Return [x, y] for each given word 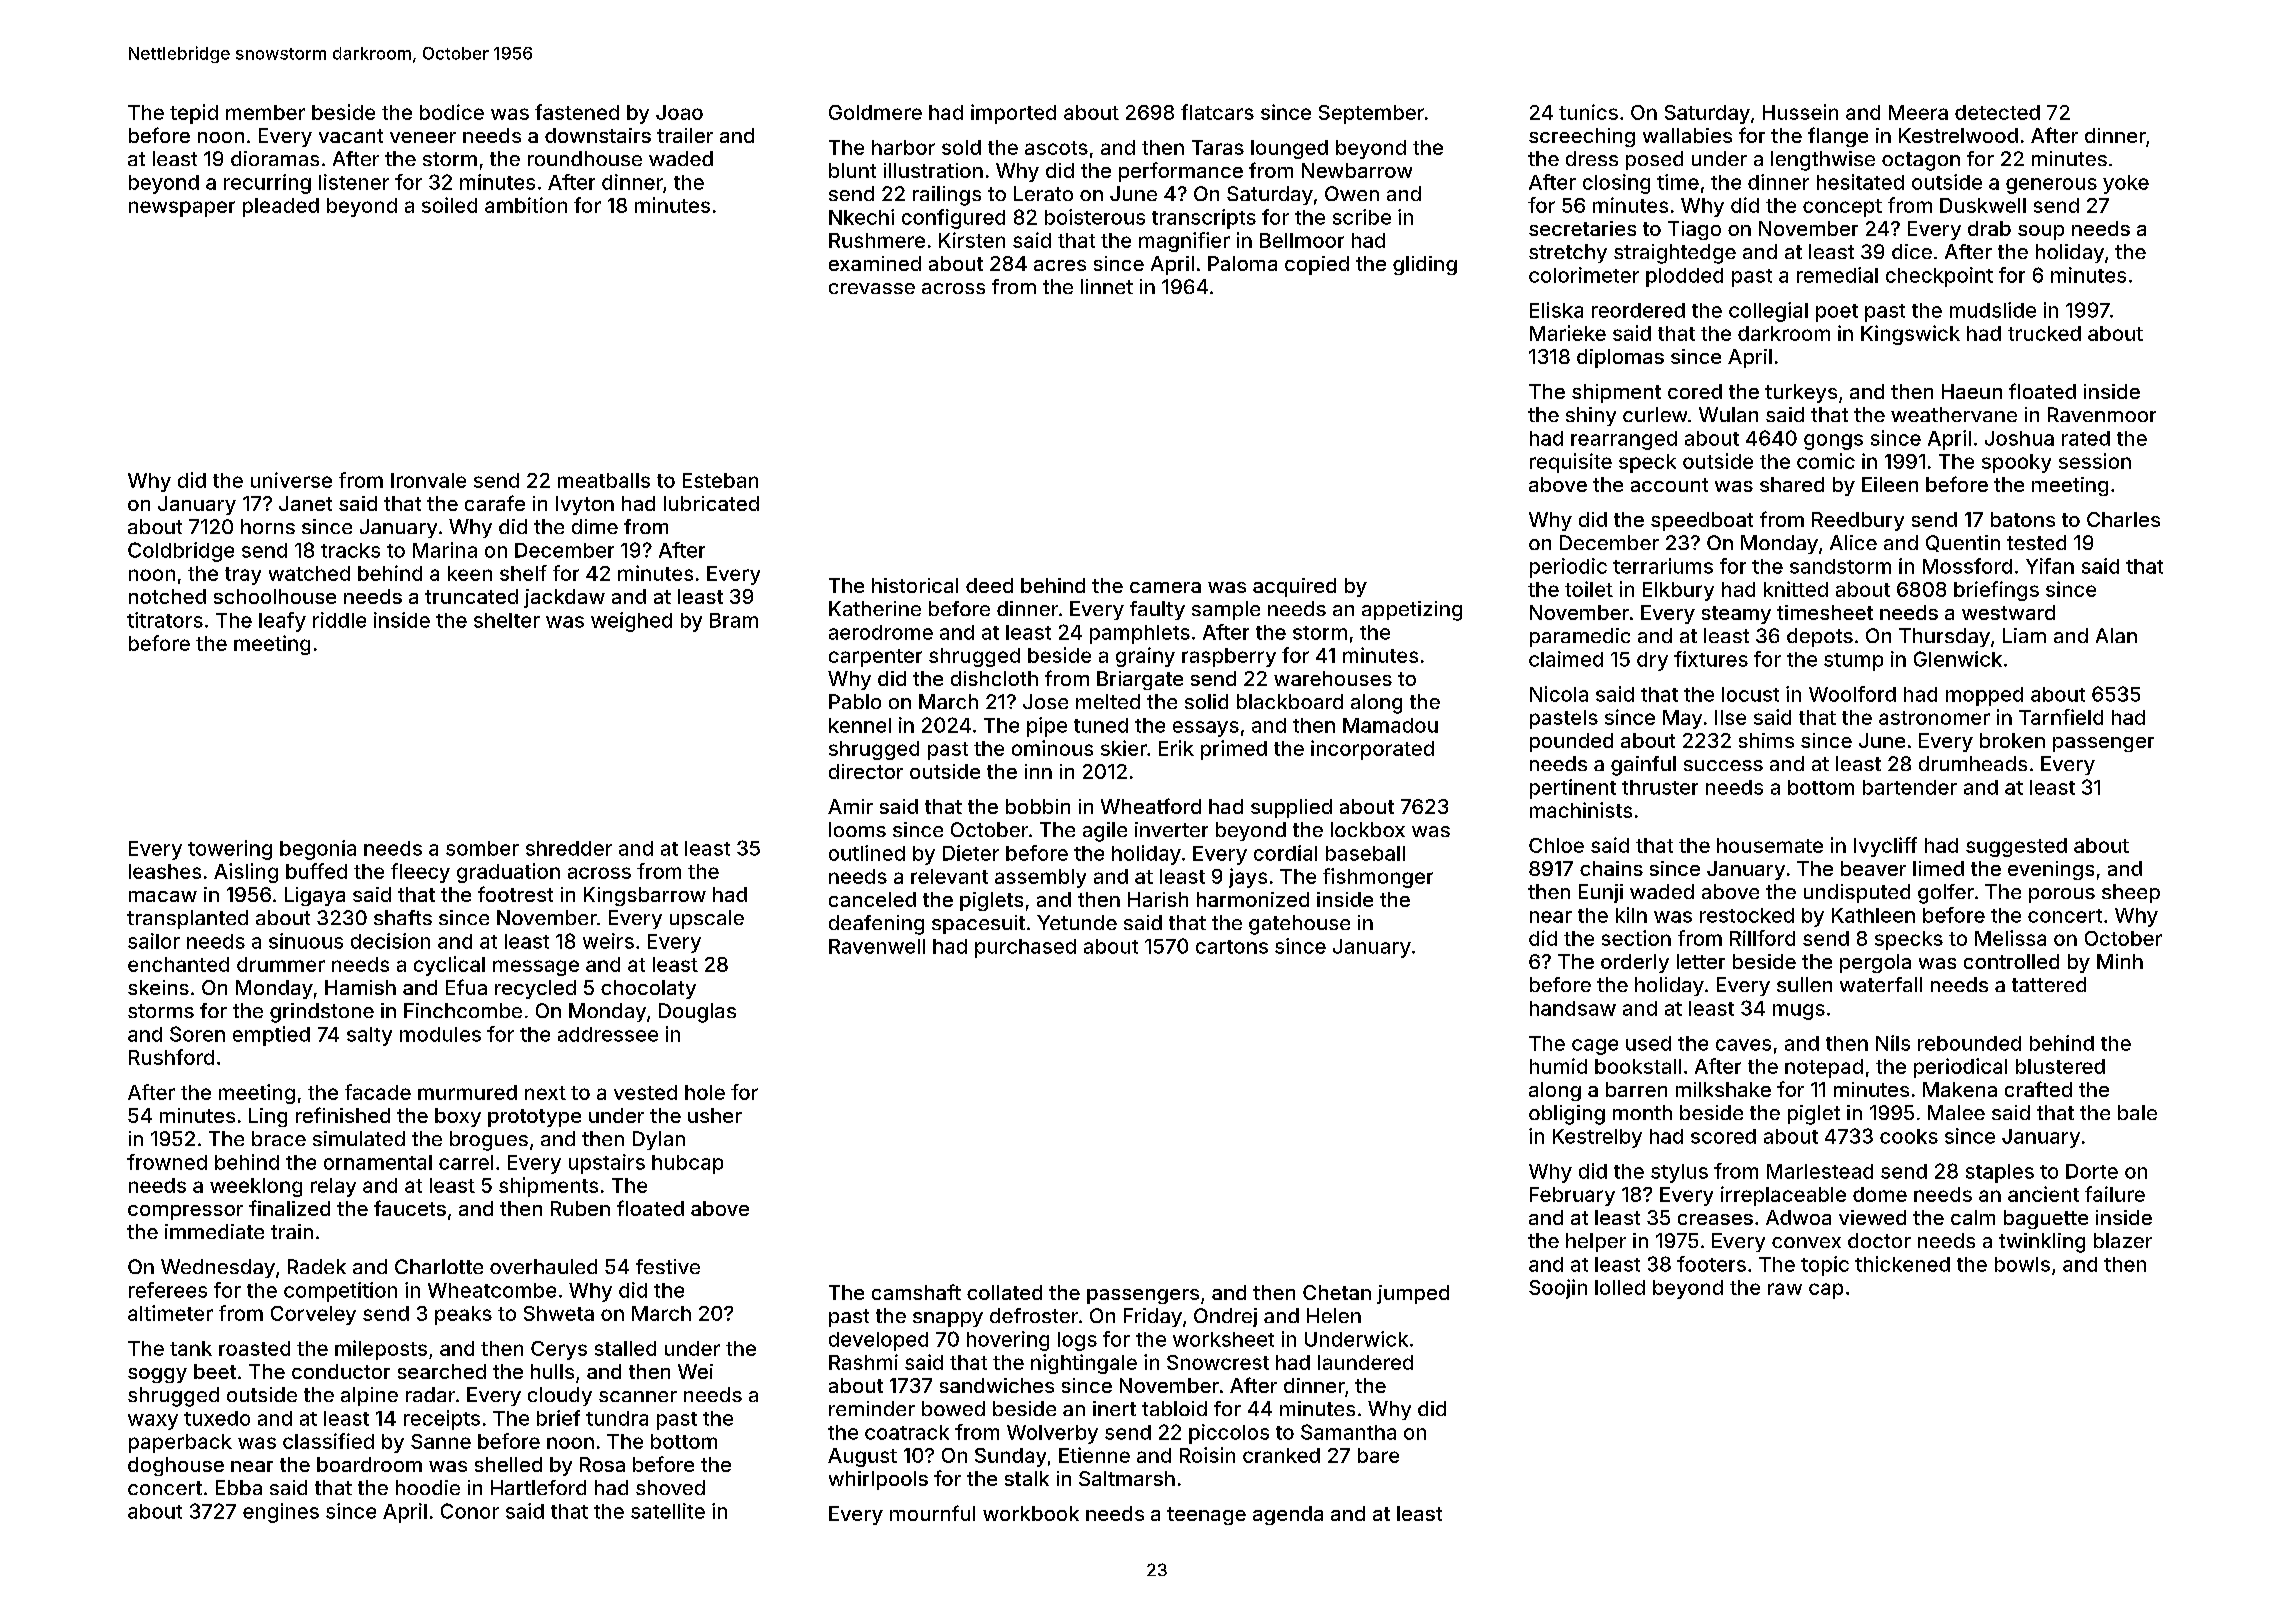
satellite [668, 1511]
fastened [577, 112]
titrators [165, 620]
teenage [1206, 1516]
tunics [1588, 112]
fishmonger [1378, 878]
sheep [2131, 893]
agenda [1288, 1515]
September [1371, 114]
